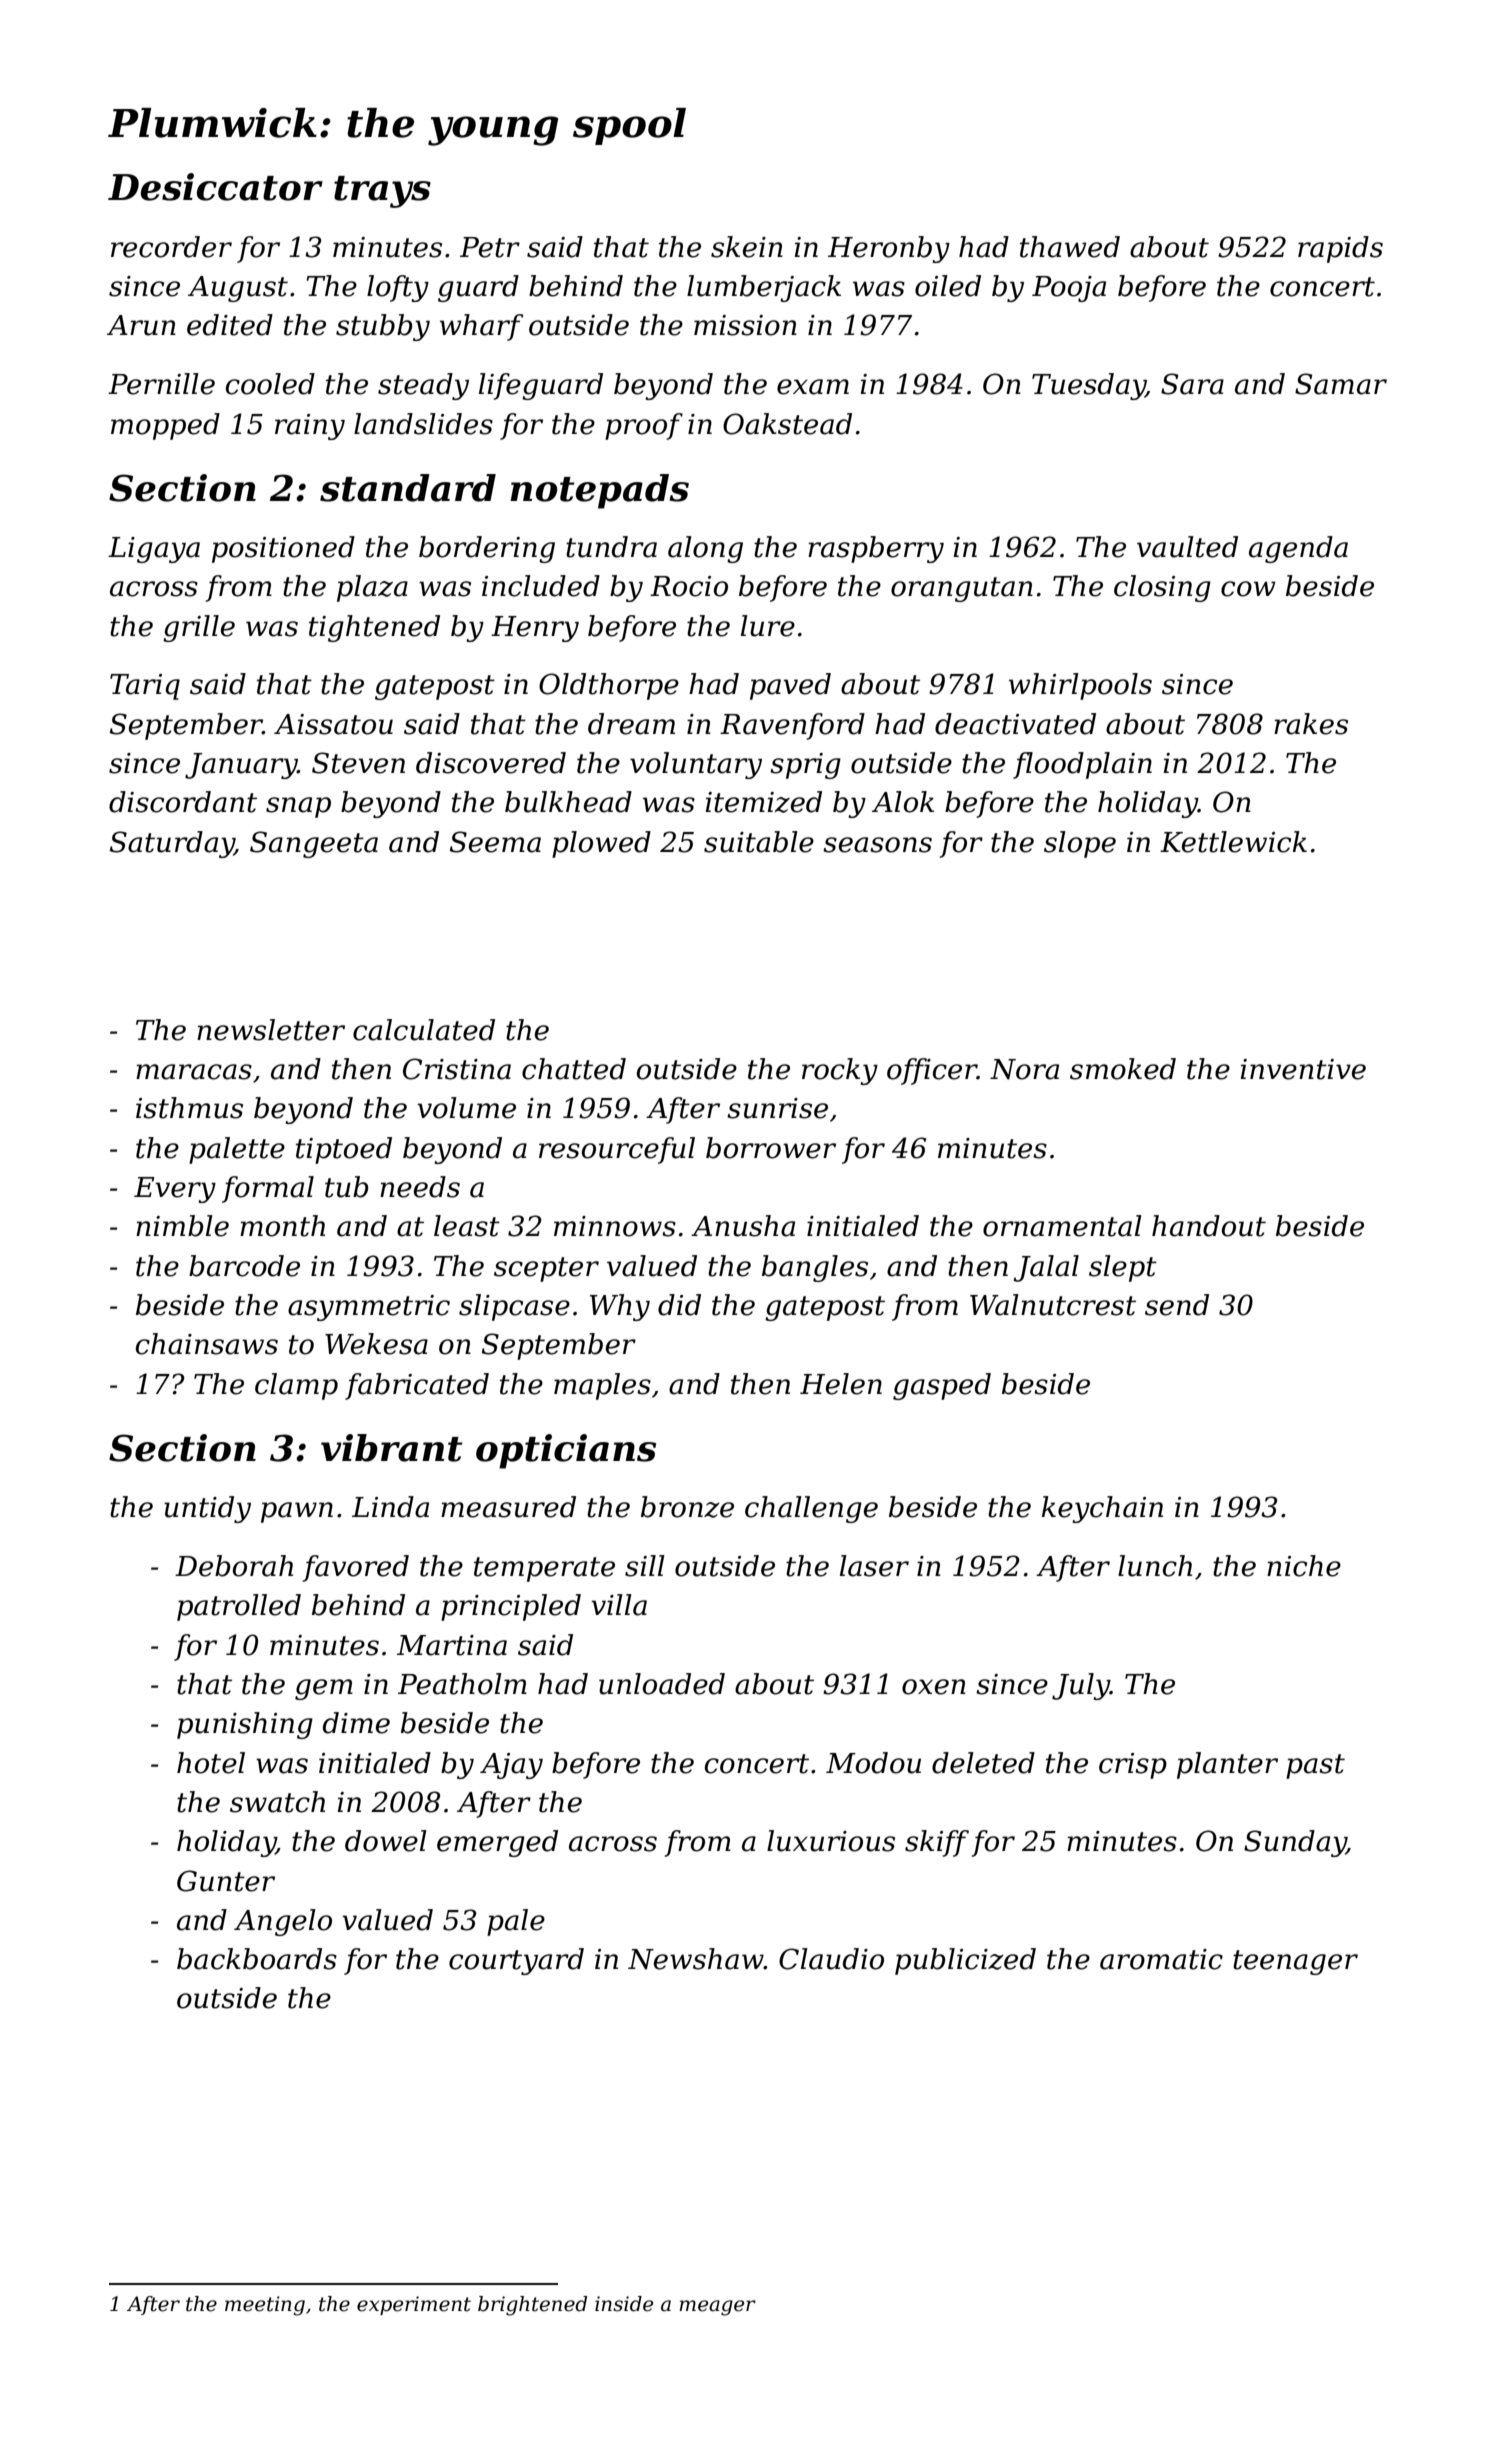  What do you see at coordinates (696, 1959) in the image?
I see `Newshaw` at bounding box center [696, 1959].
